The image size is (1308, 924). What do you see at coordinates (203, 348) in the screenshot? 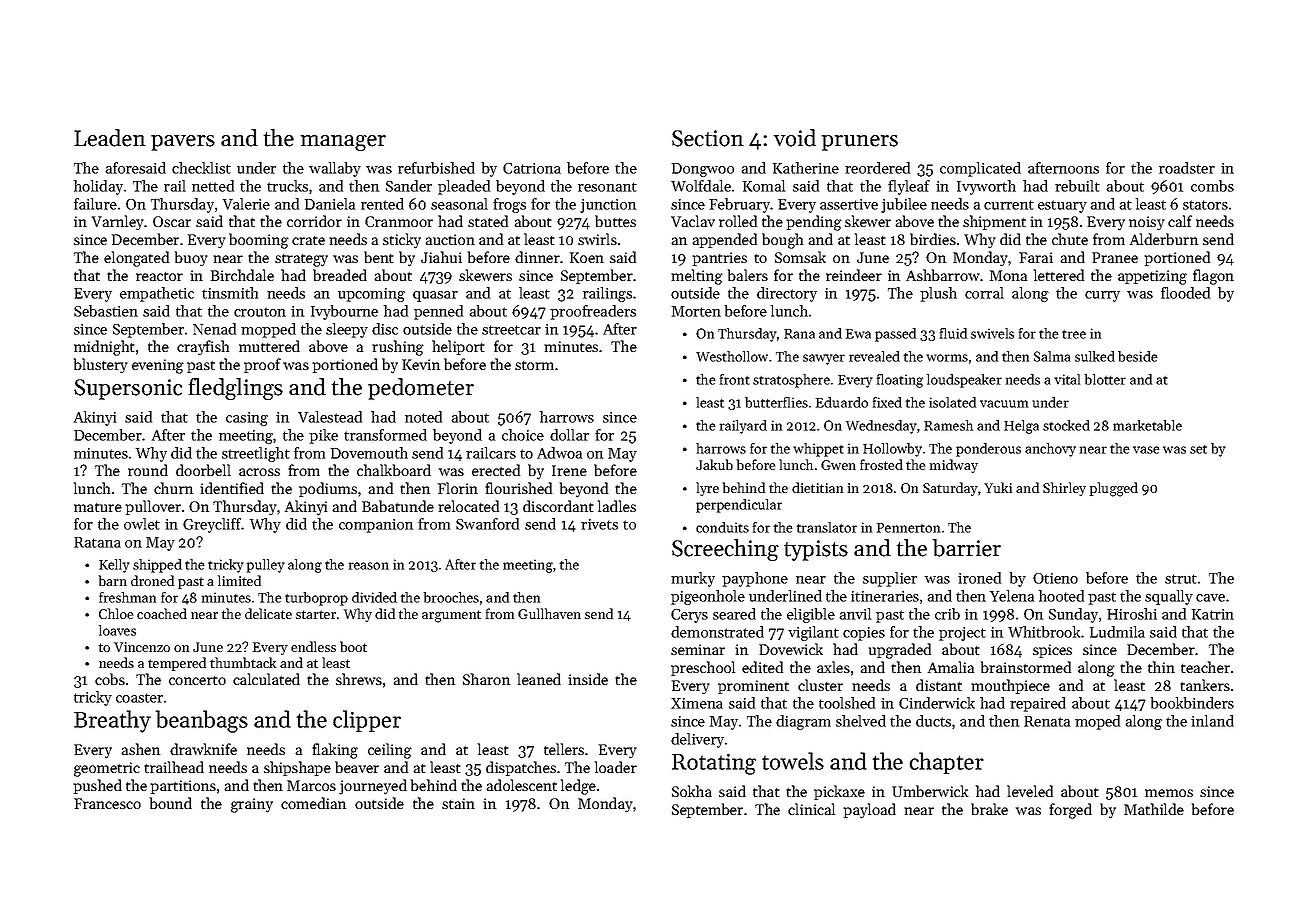
I see `crayfish` at bounding box center [203, 348].
